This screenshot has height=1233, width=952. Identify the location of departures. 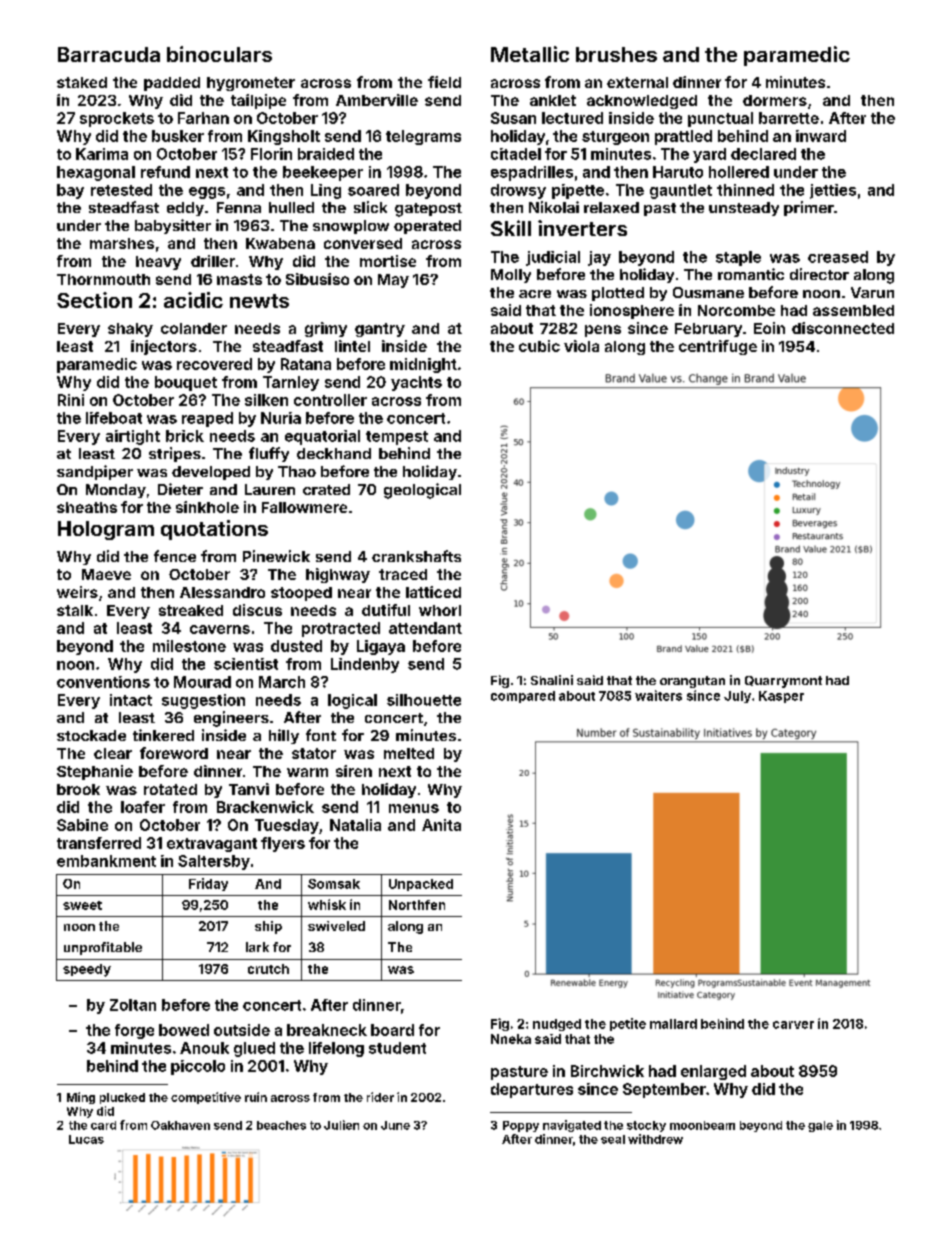
(532, 1090).
